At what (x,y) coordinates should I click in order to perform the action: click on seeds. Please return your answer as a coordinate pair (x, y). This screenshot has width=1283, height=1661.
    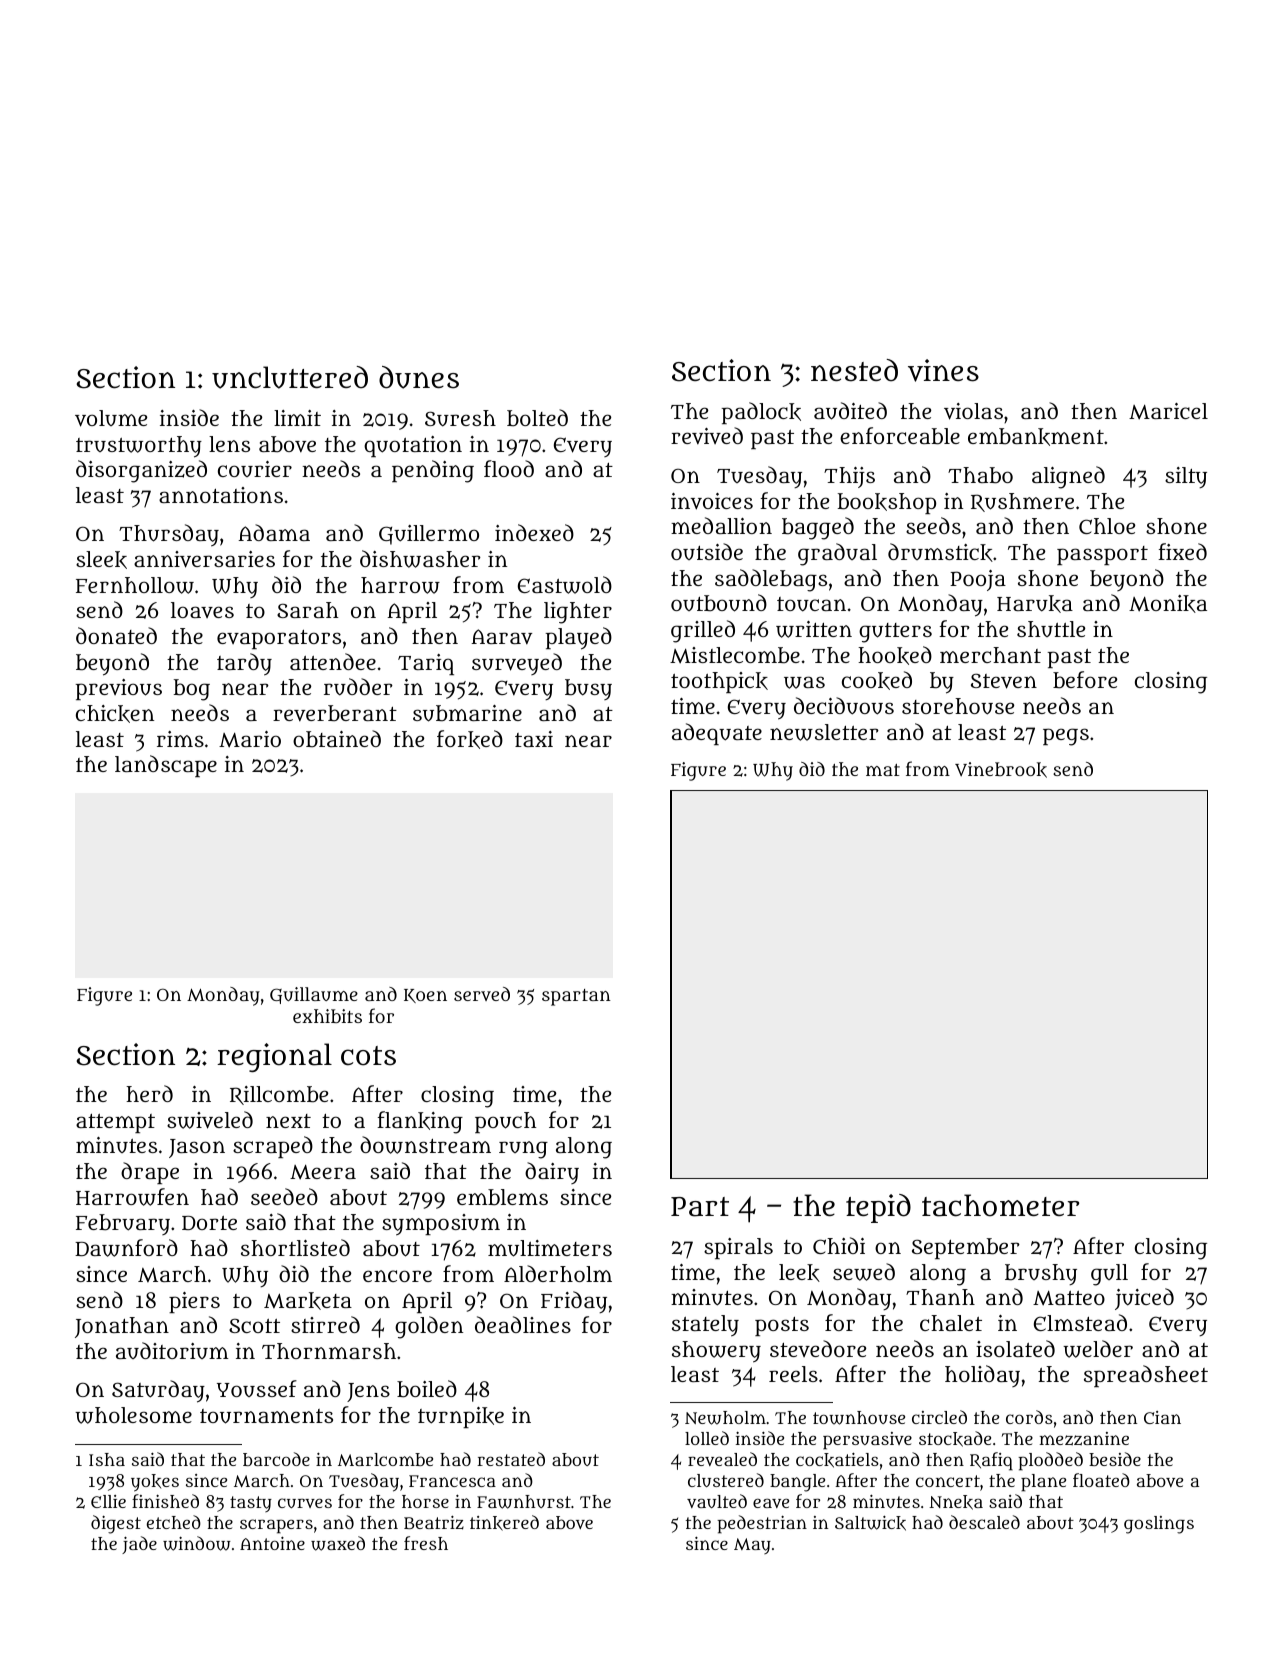
    Looking at the image, I should click on (933, 525).
